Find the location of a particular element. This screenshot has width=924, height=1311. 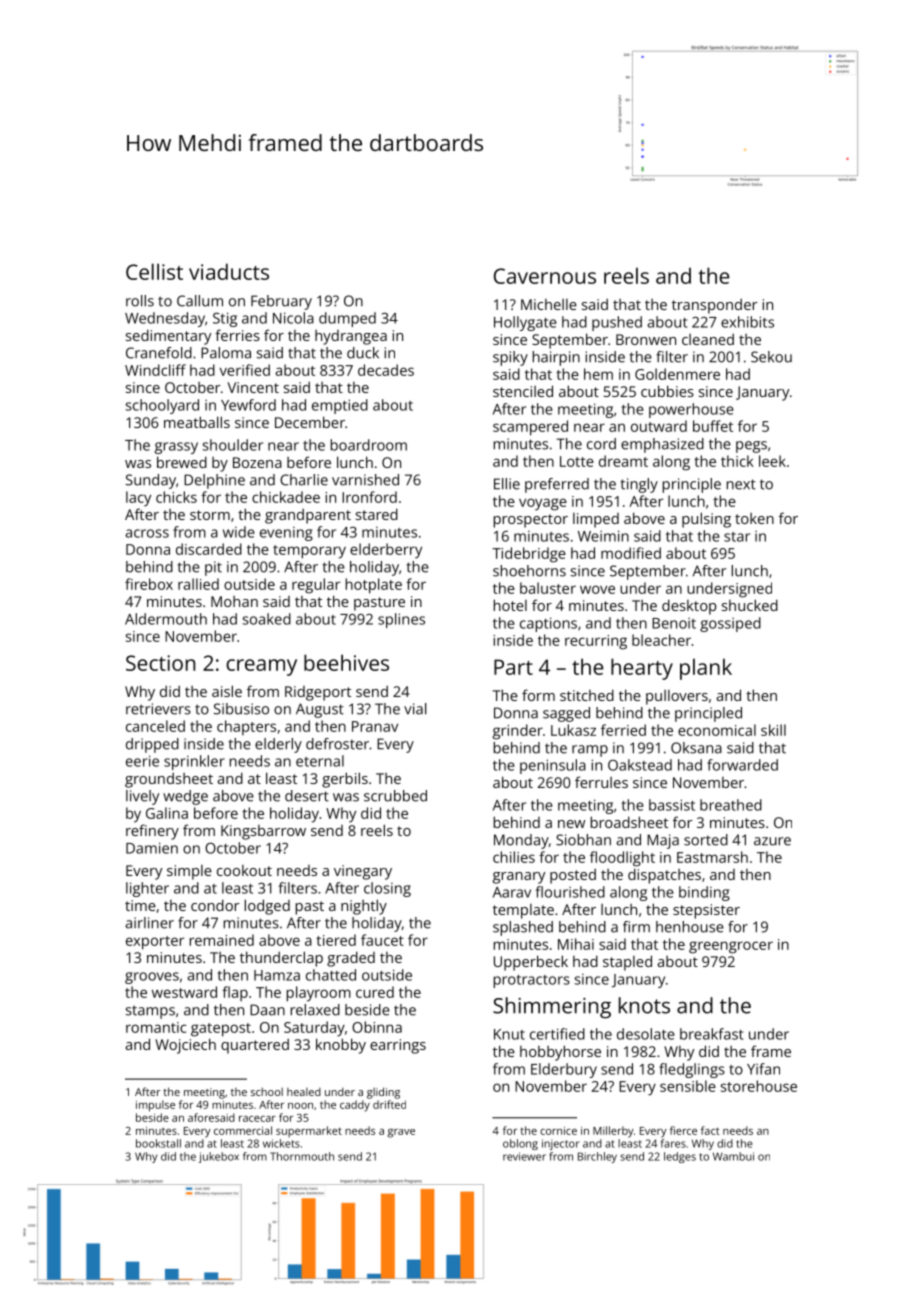

viaducts is located at coordinates (229, 271).
